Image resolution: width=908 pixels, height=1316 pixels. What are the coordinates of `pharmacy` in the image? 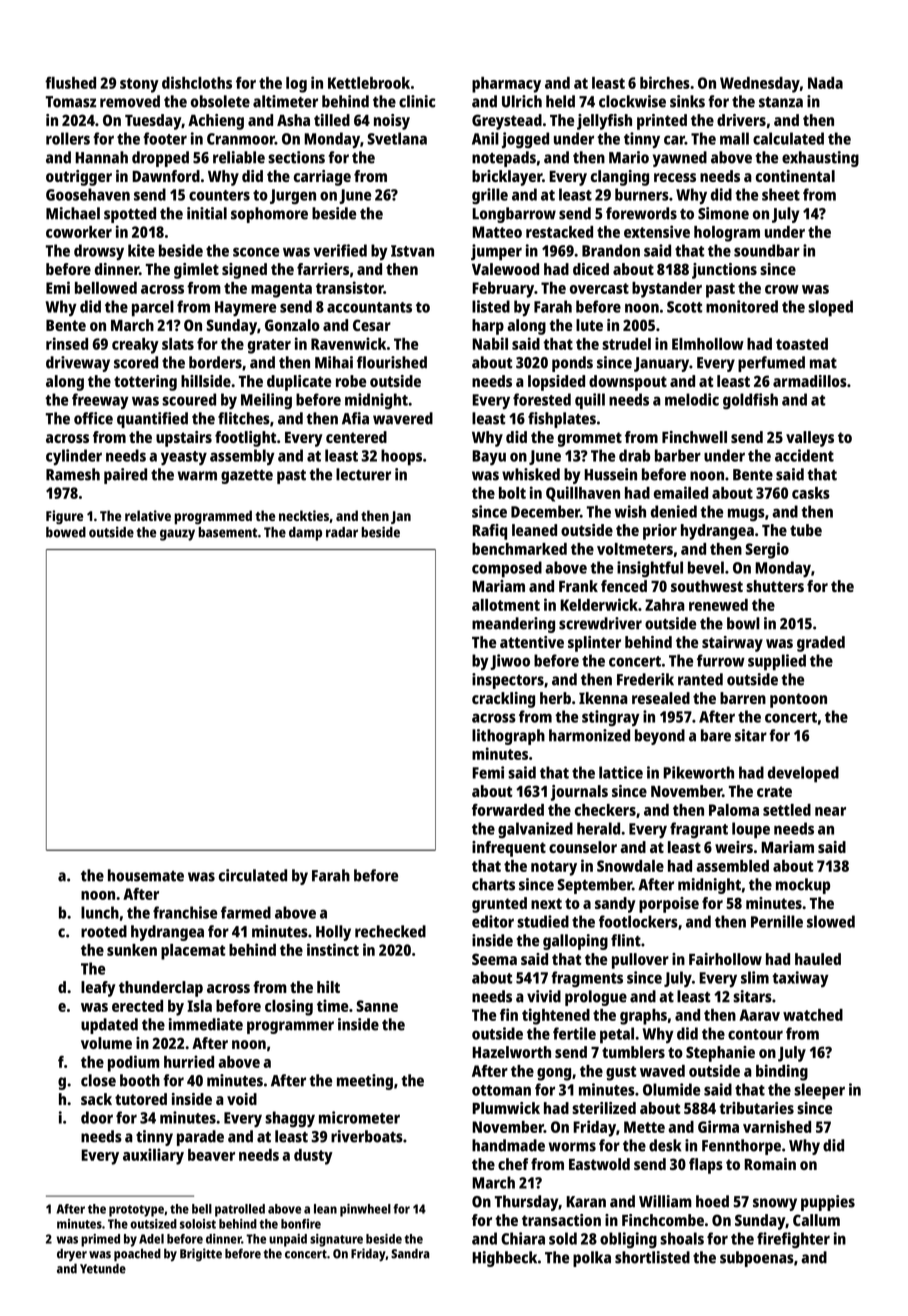 It's located at (506, 85).
